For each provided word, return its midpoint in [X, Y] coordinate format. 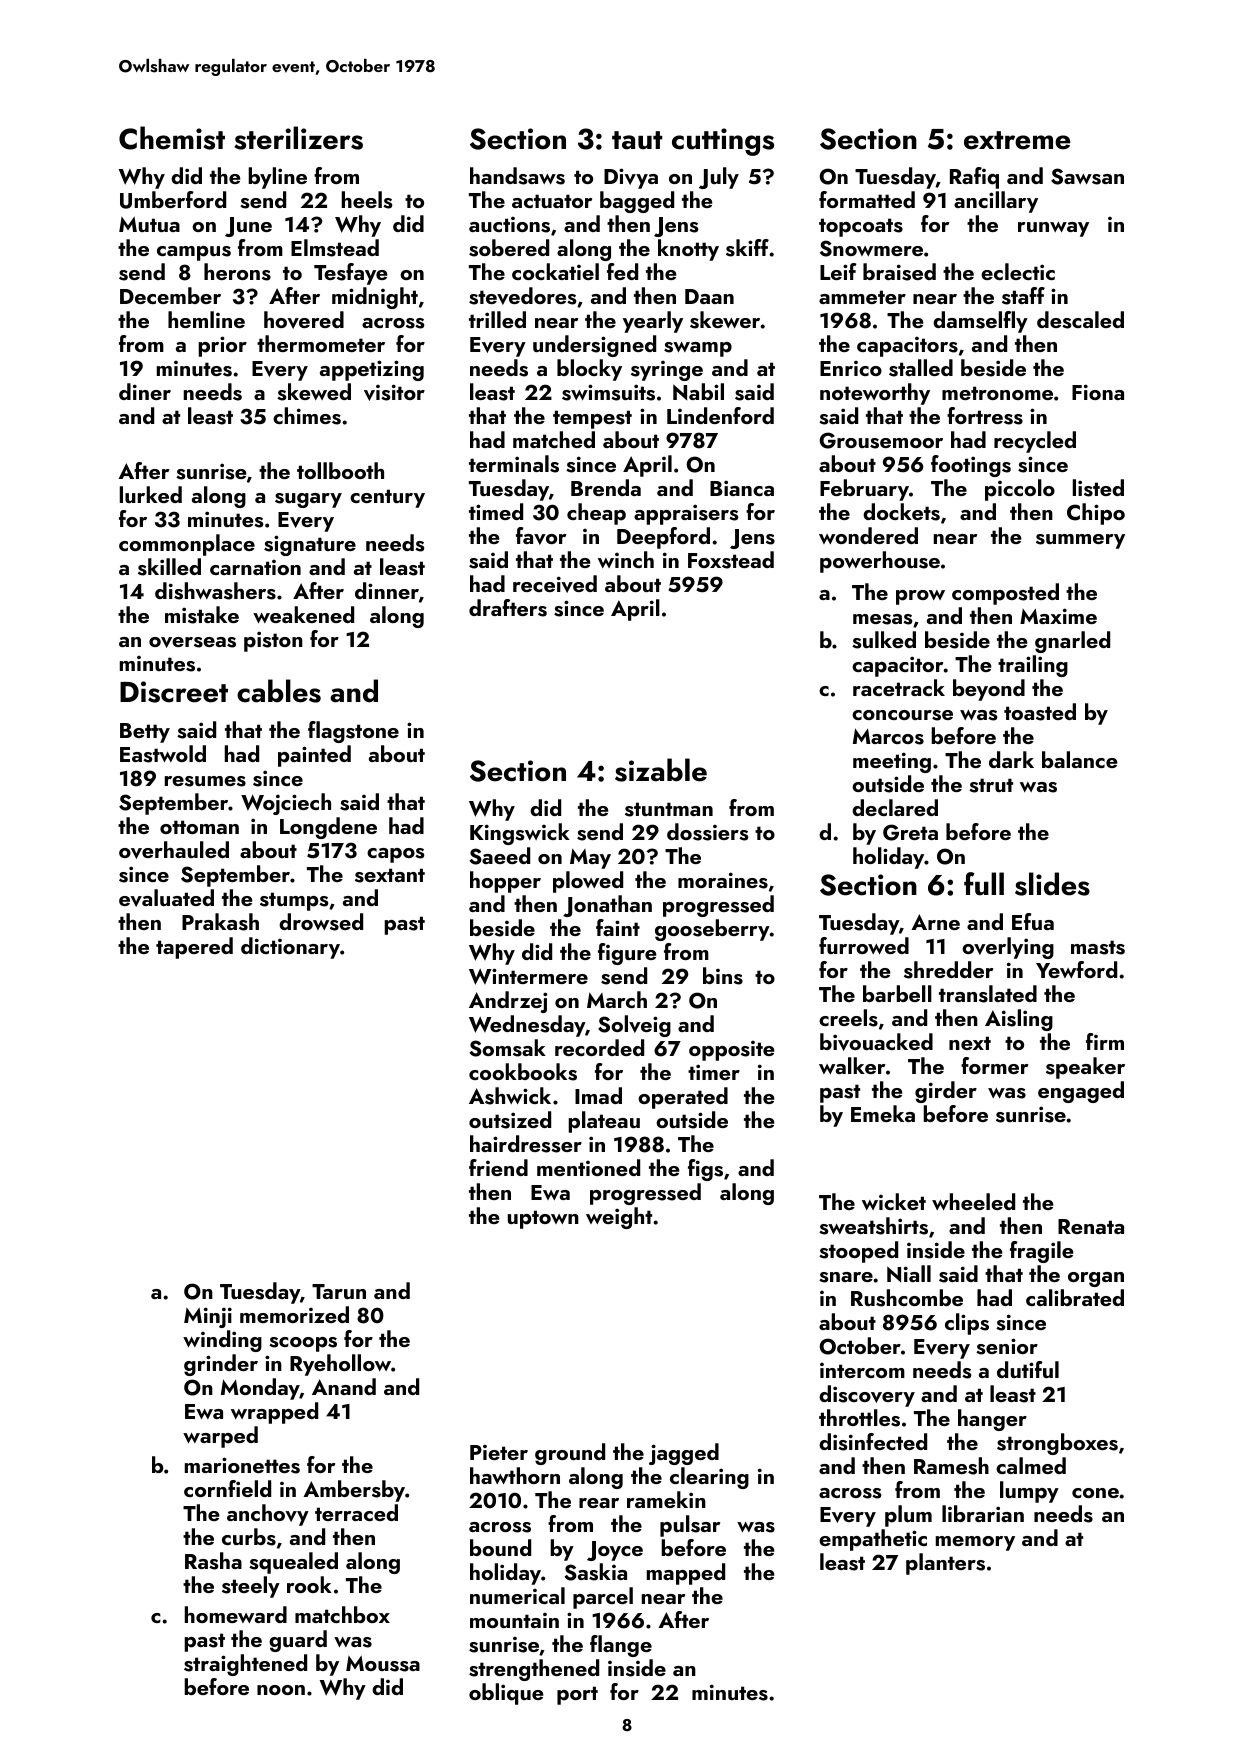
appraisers [686, 514]
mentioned [588, 1167]
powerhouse [880, 562]
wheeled [973, 1201]
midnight [375, 298]
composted [1005, 594]
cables [279, 691]
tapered [194, 948]
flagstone [353, 732]
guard [298, 1641]
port [577, 1695]
